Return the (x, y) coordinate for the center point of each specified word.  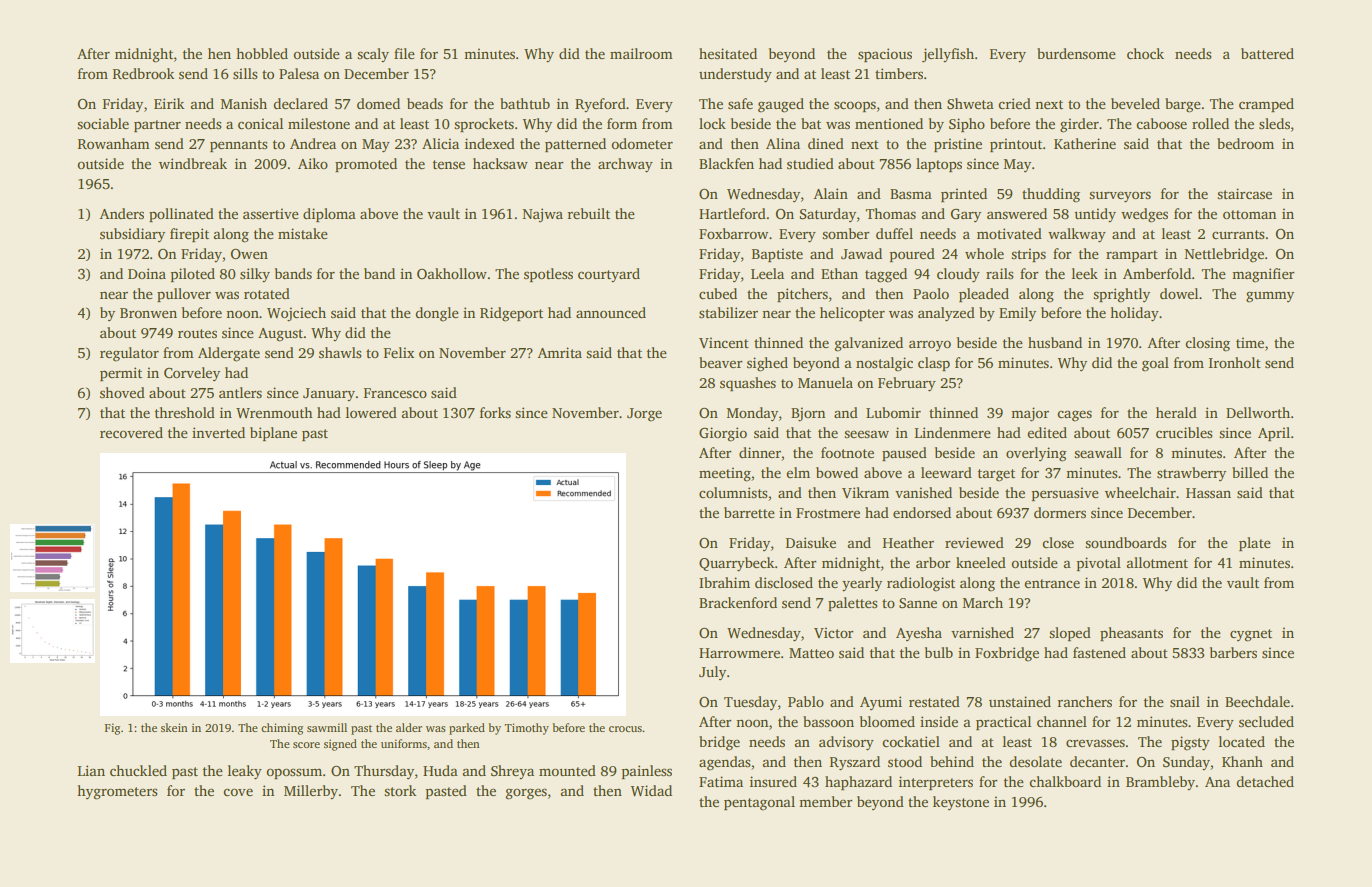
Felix (398, 352)
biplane (273, 434)
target (996, 475)
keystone (961, 803)
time (1250, 342)
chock (1145, 53)
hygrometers (117, 792)
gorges (526, 794)
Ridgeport (511, 314)
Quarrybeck (737, 564)
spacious (885, 55)
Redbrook (143, 73)
